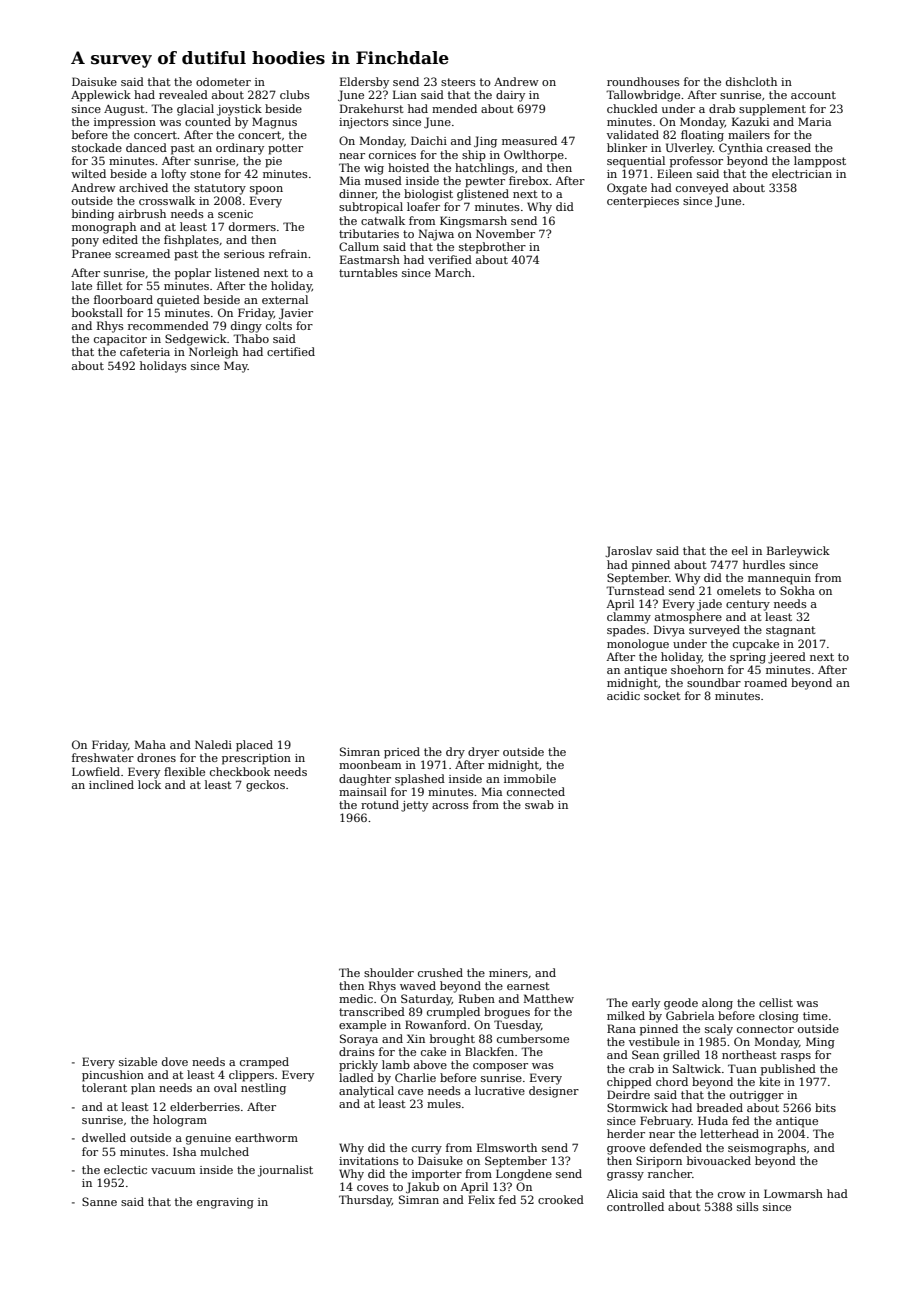 This screenshot has width=924, height=1308. I want to click on placed, so click(254, 746).
